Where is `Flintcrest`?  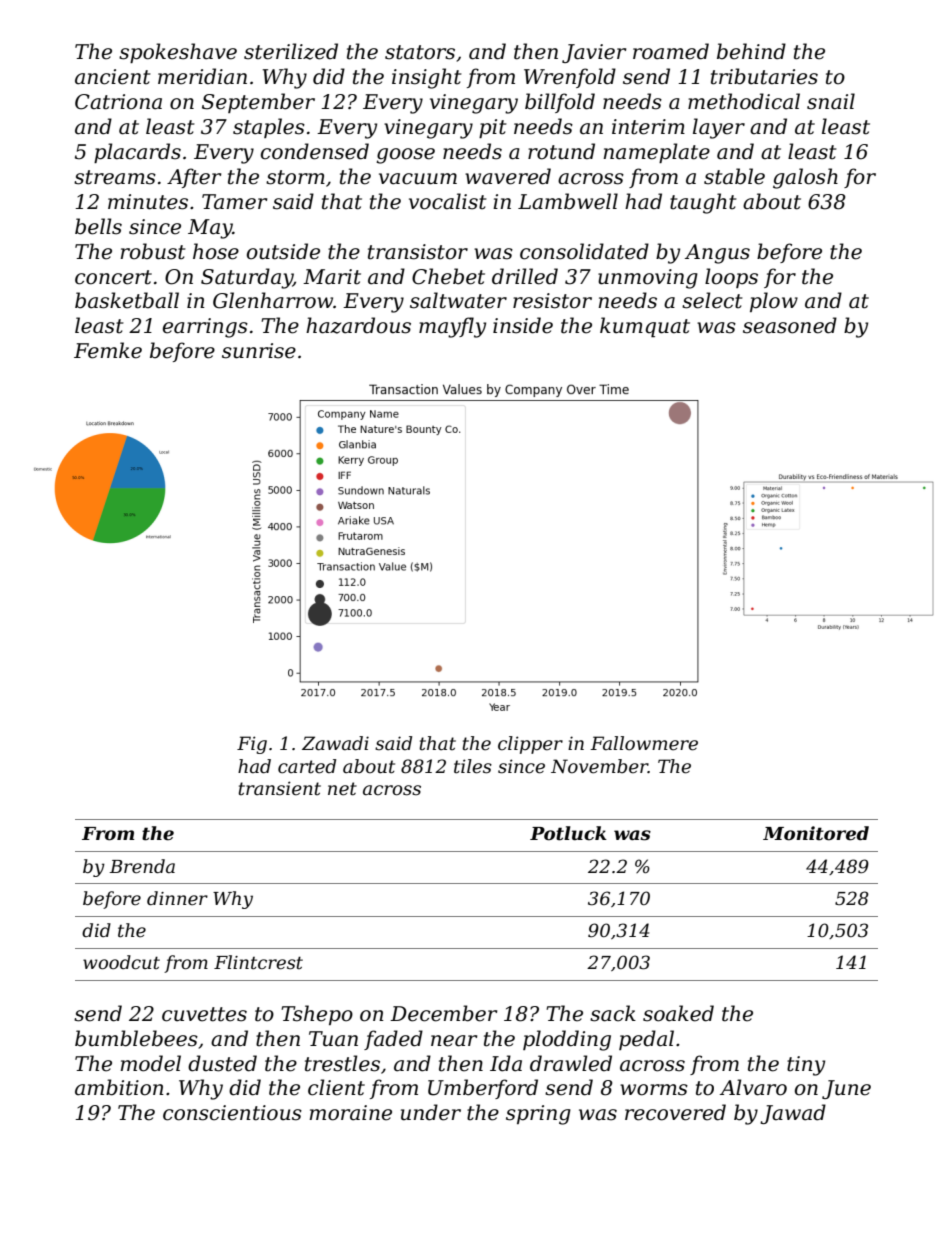
Flintcrest is located at coordinates (258, 962).
